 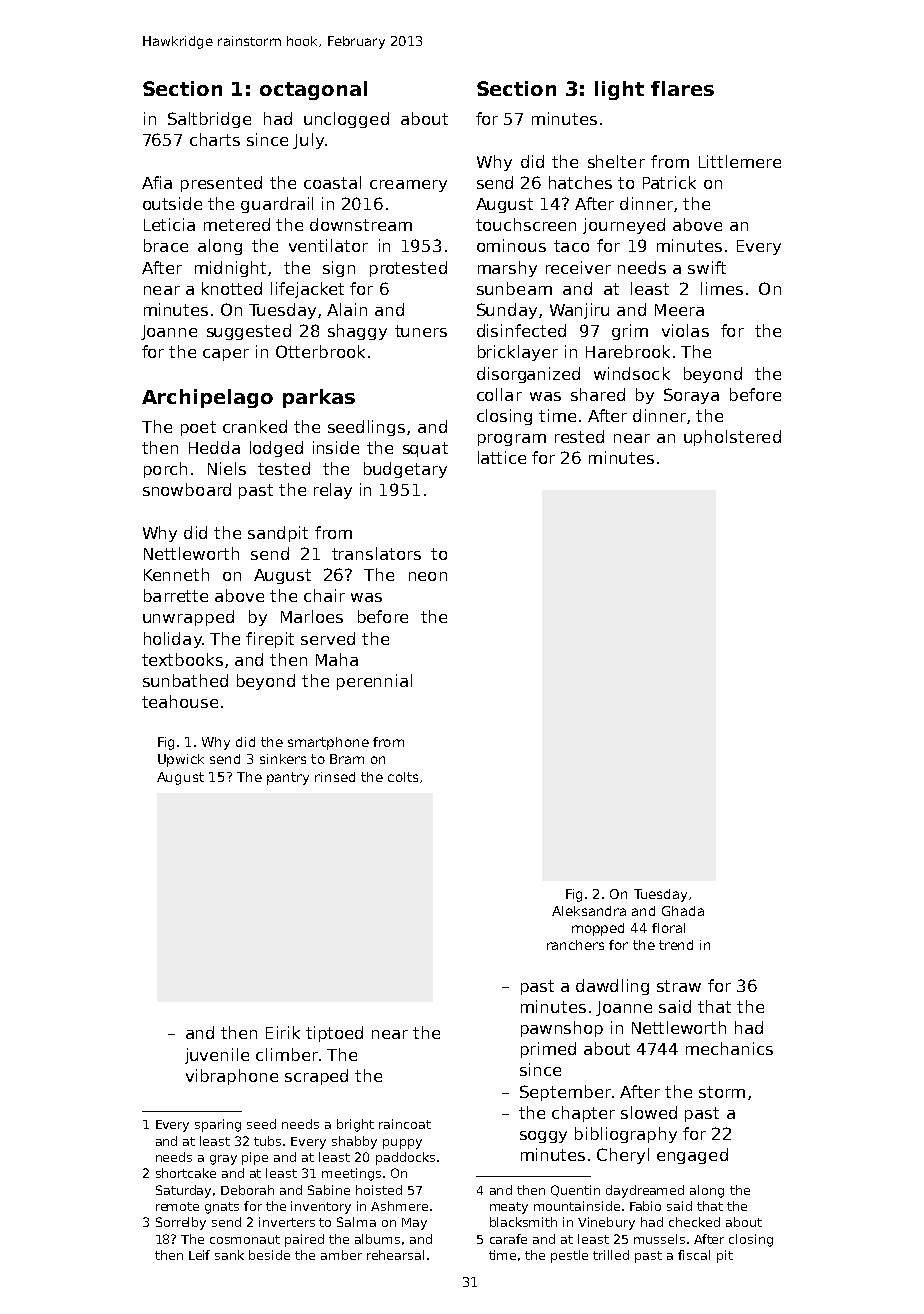 I want to click on Aleksandra, so click(x=589, y=911).
